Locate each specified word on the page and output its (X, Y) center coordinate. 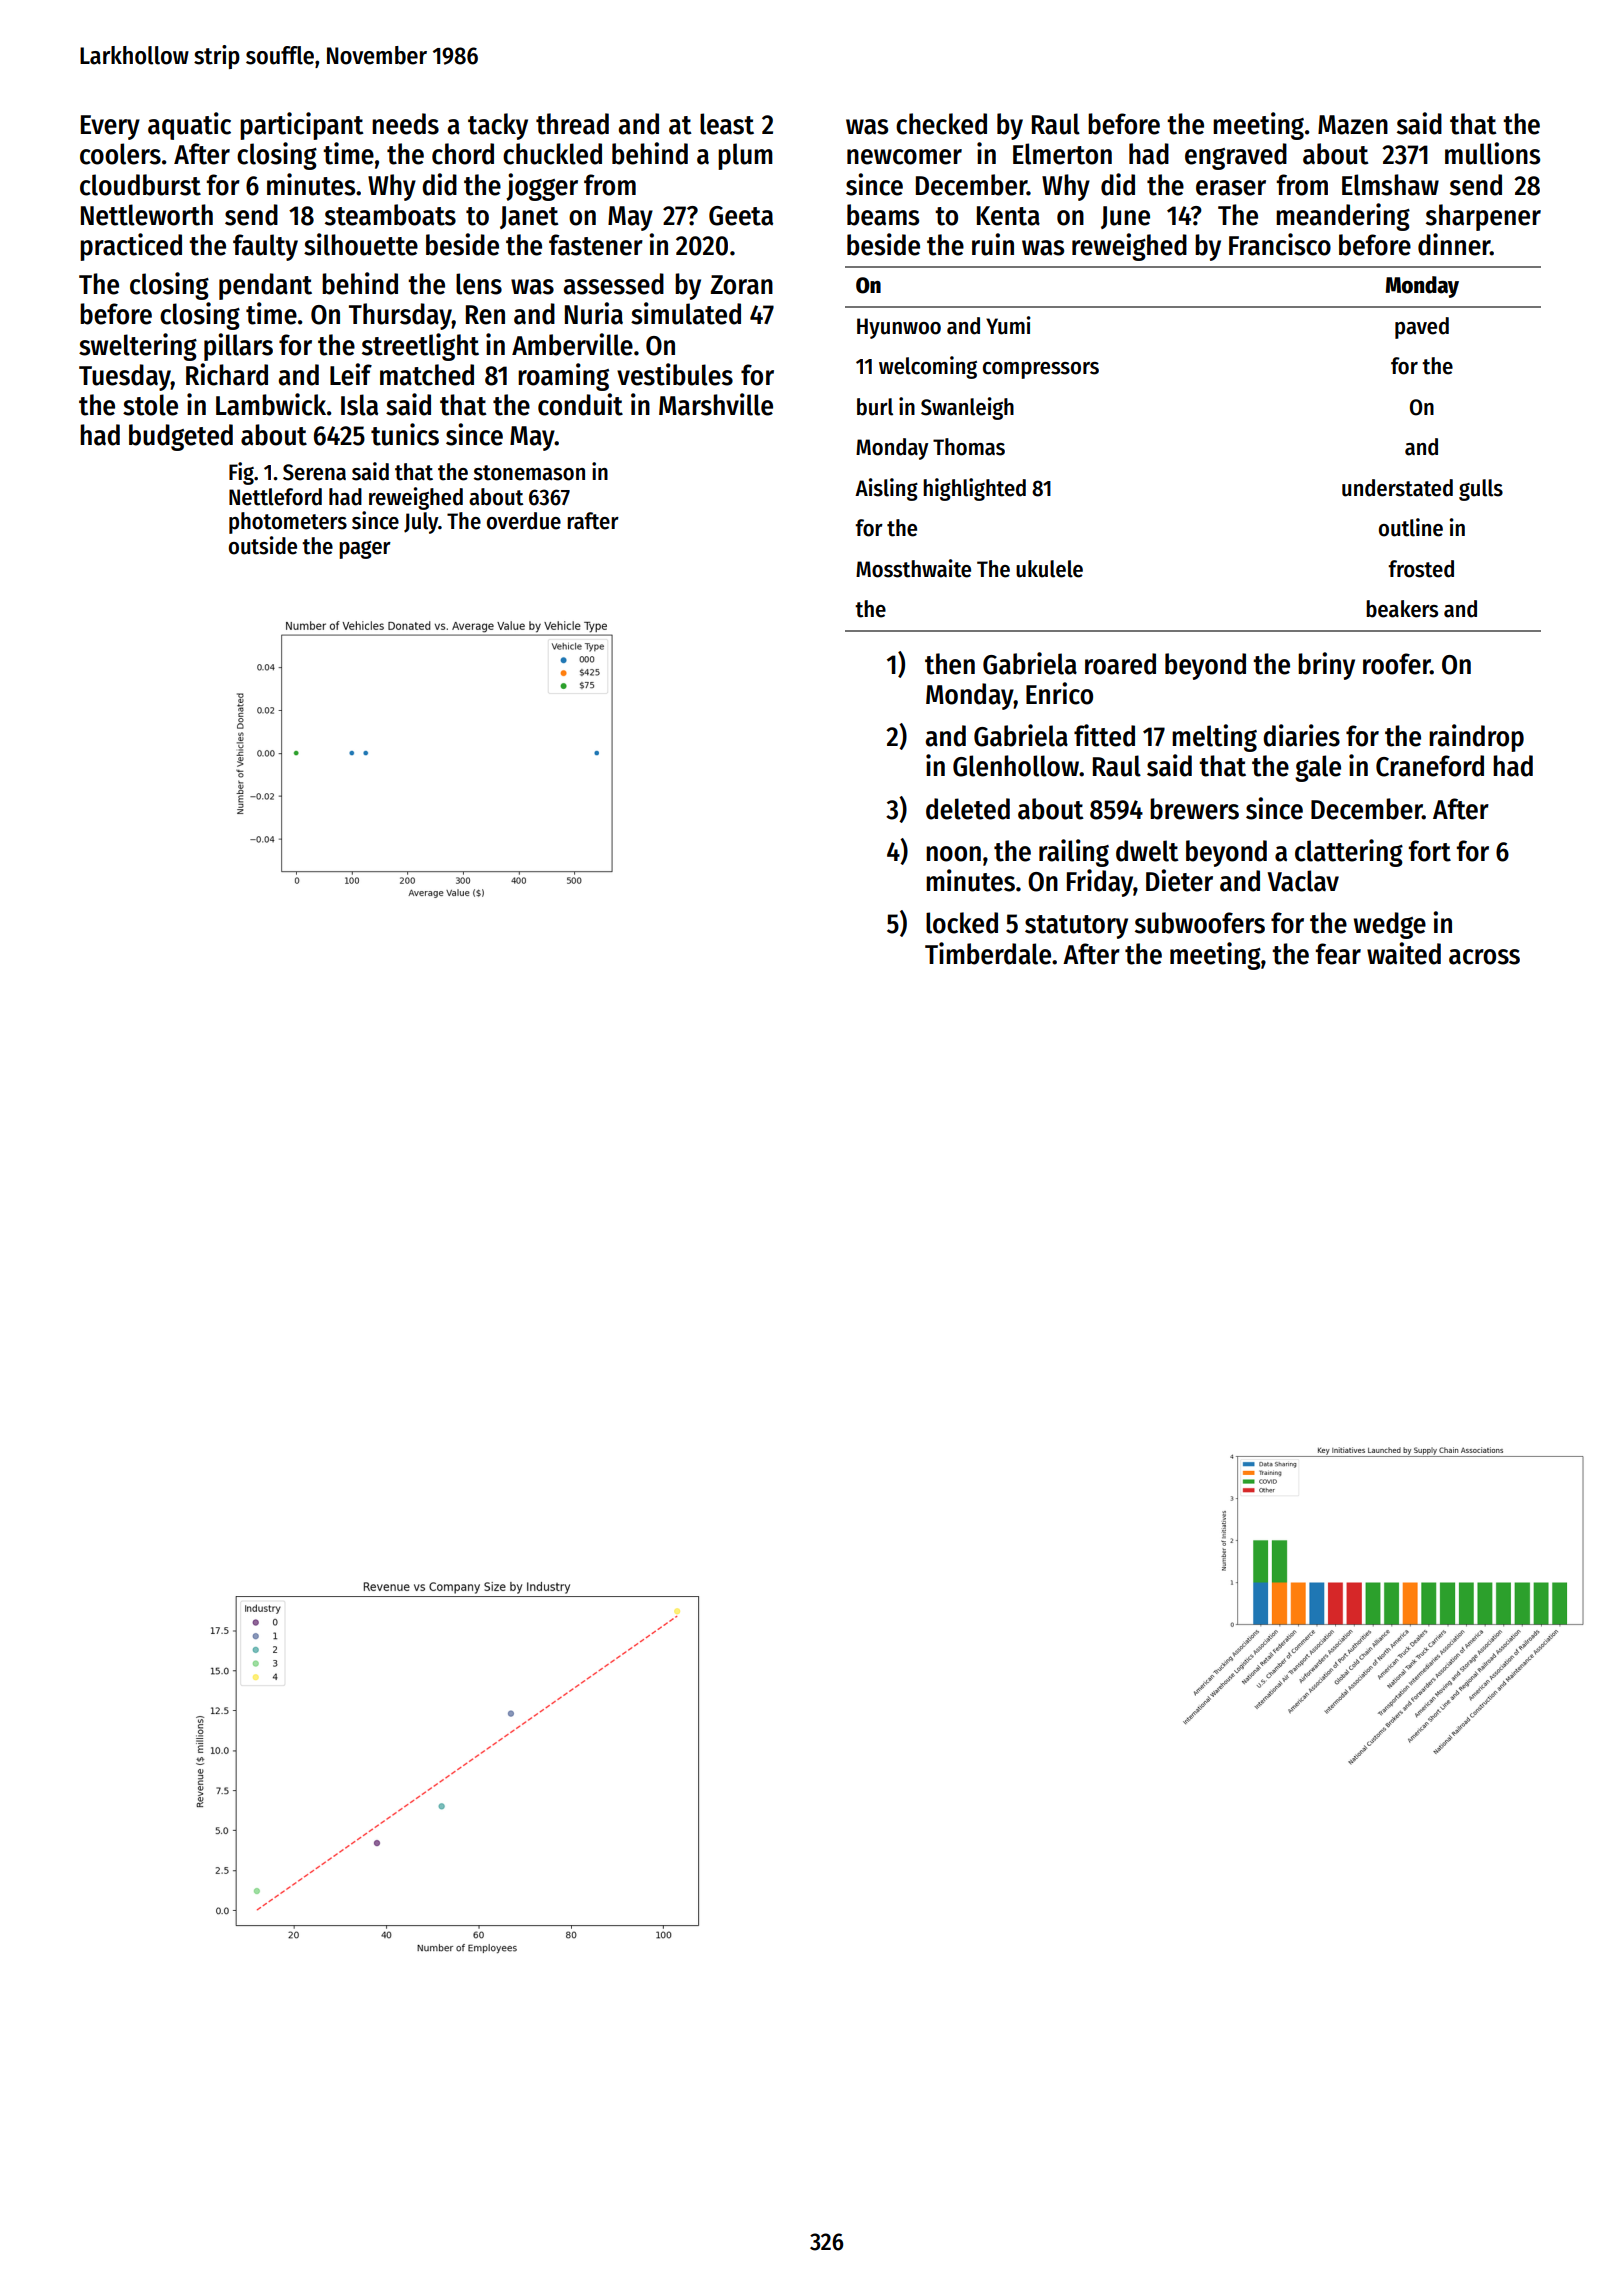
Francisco (1280, 244)
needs (405, 124)
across (1484, 957)
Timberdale (988, 953)
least (727, 124)
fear (1338, 954)
